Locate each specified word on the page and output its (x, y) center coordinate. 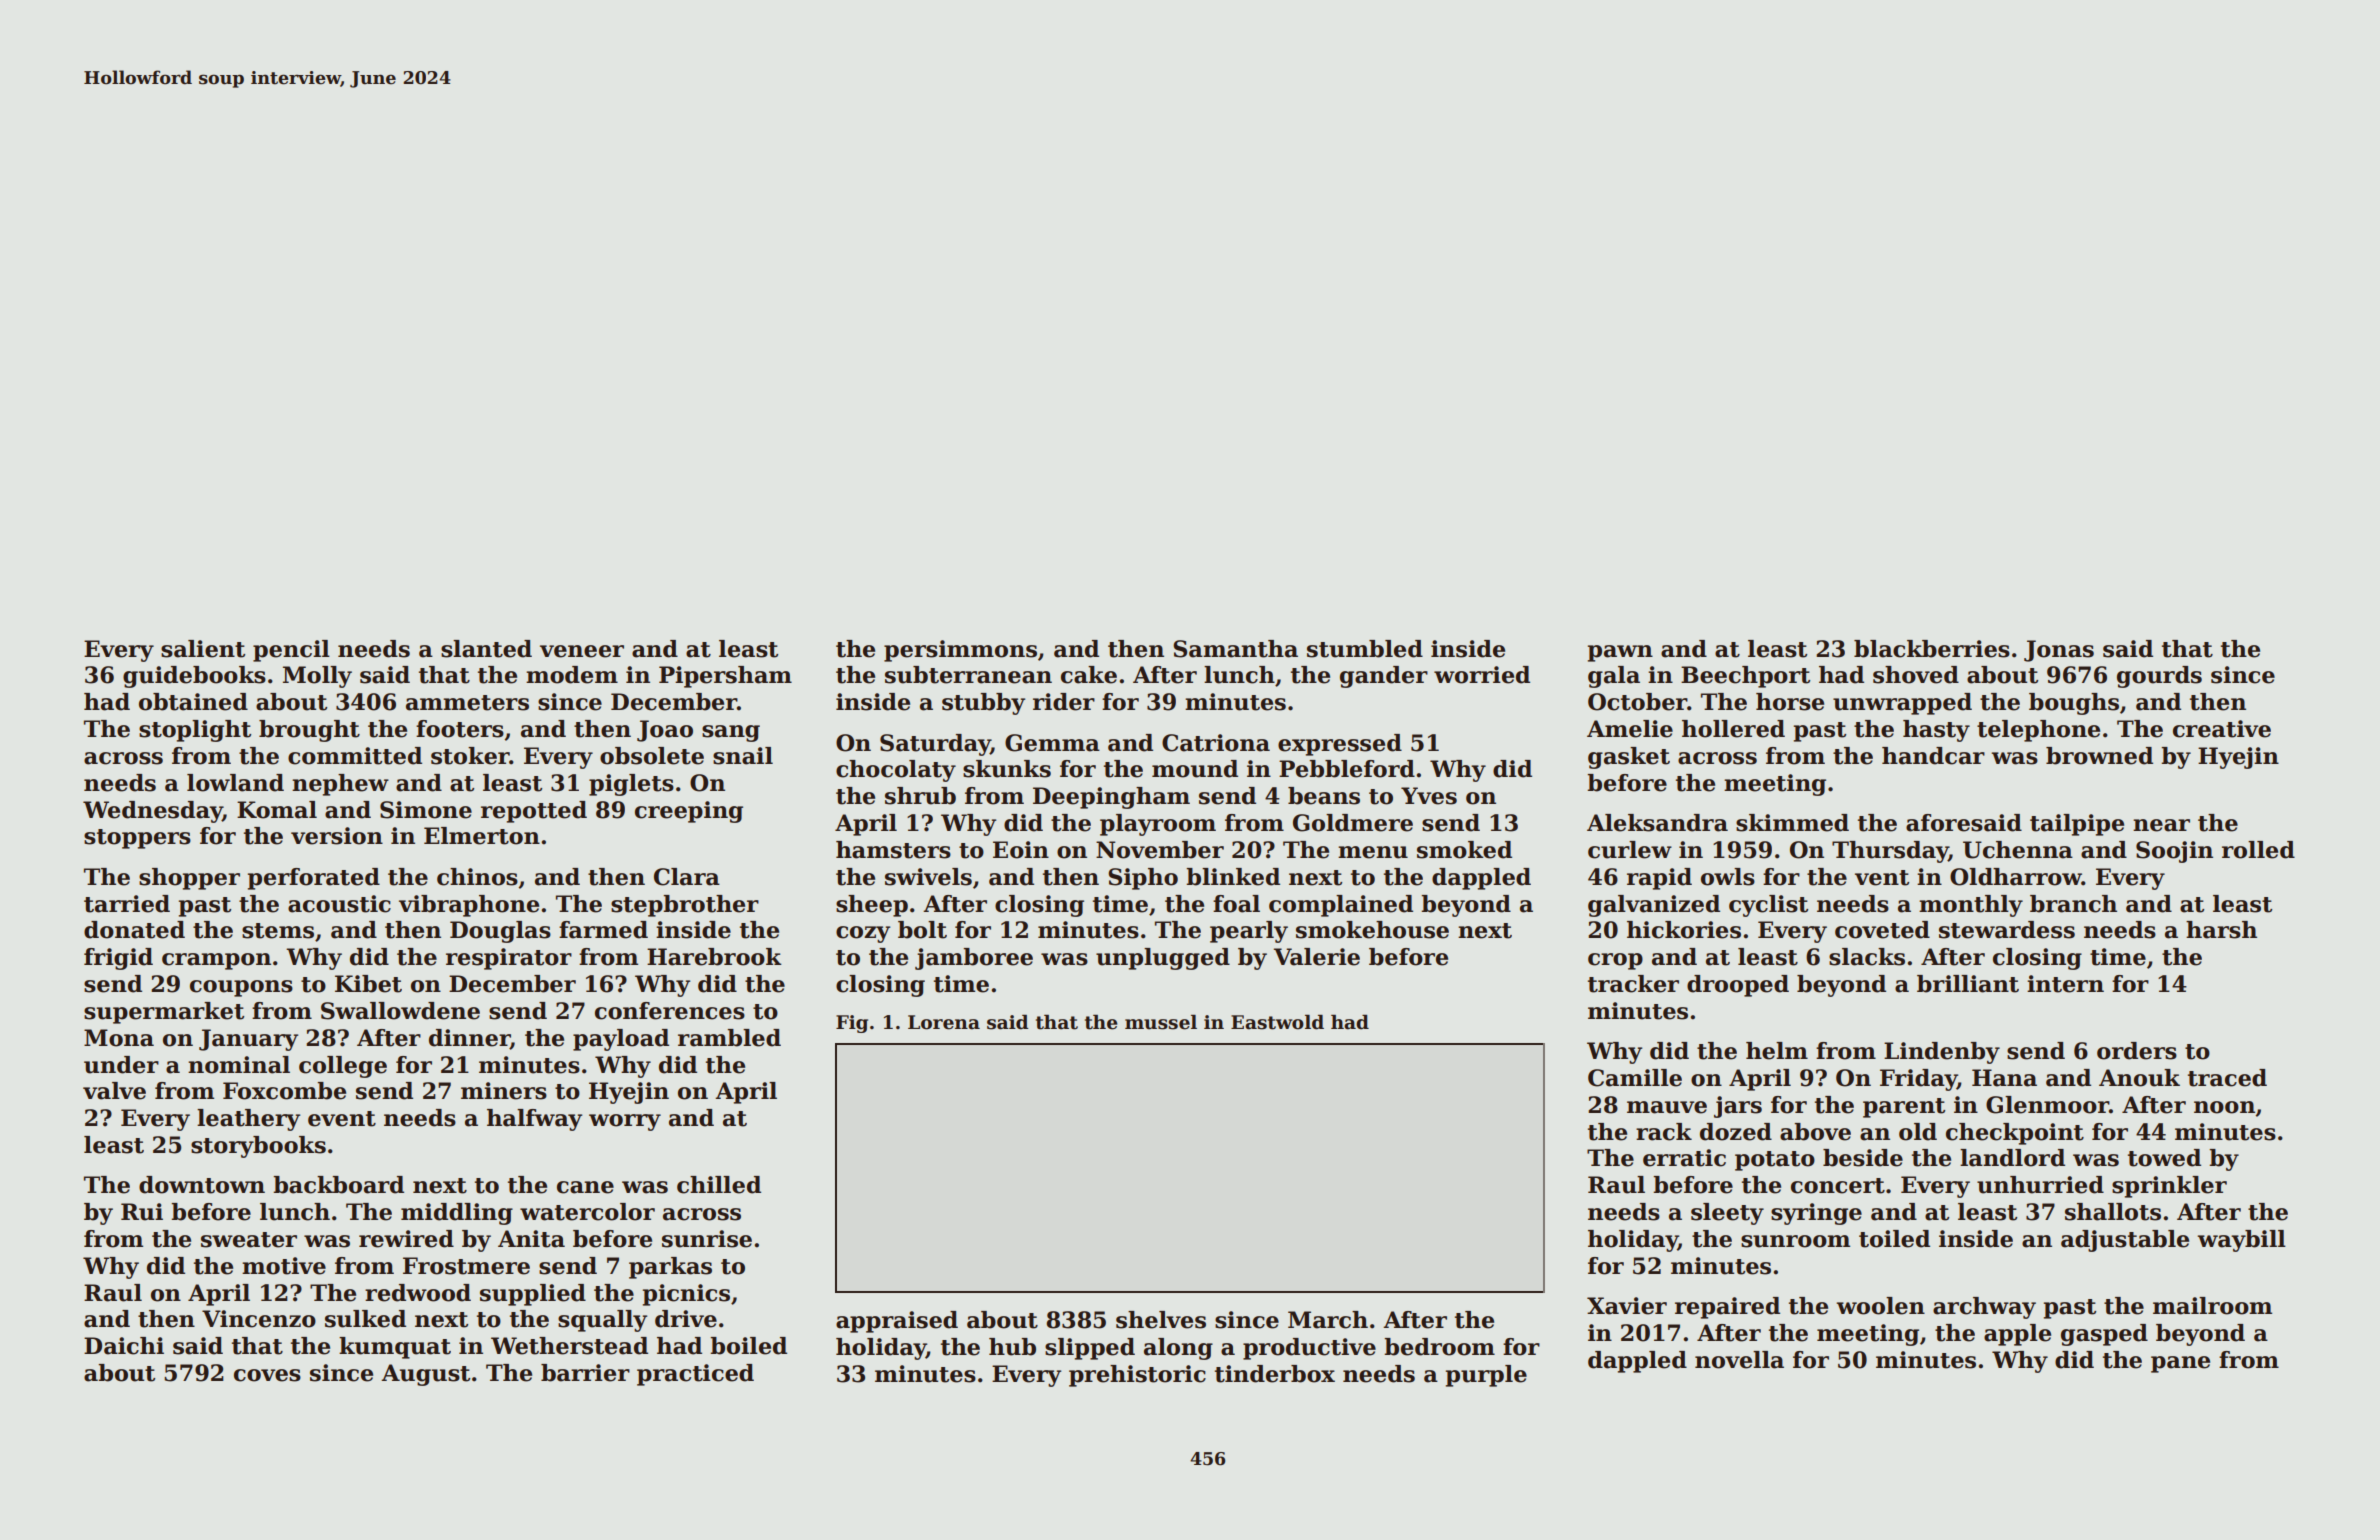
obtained (193, 702)
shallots (2113, 1212)
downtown (202, 1185)
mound (1195, 769)
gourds (2159, 677)
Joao (665, 731)
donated (134, 930)
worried (1482, 675)
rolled (2258, 850)
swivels (928, 877)
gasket (1629, 758)
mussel (1161, 1022)
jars (1738, 1107)
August (425, 1375)
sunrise (707, 1239)
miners (504, 1091)
